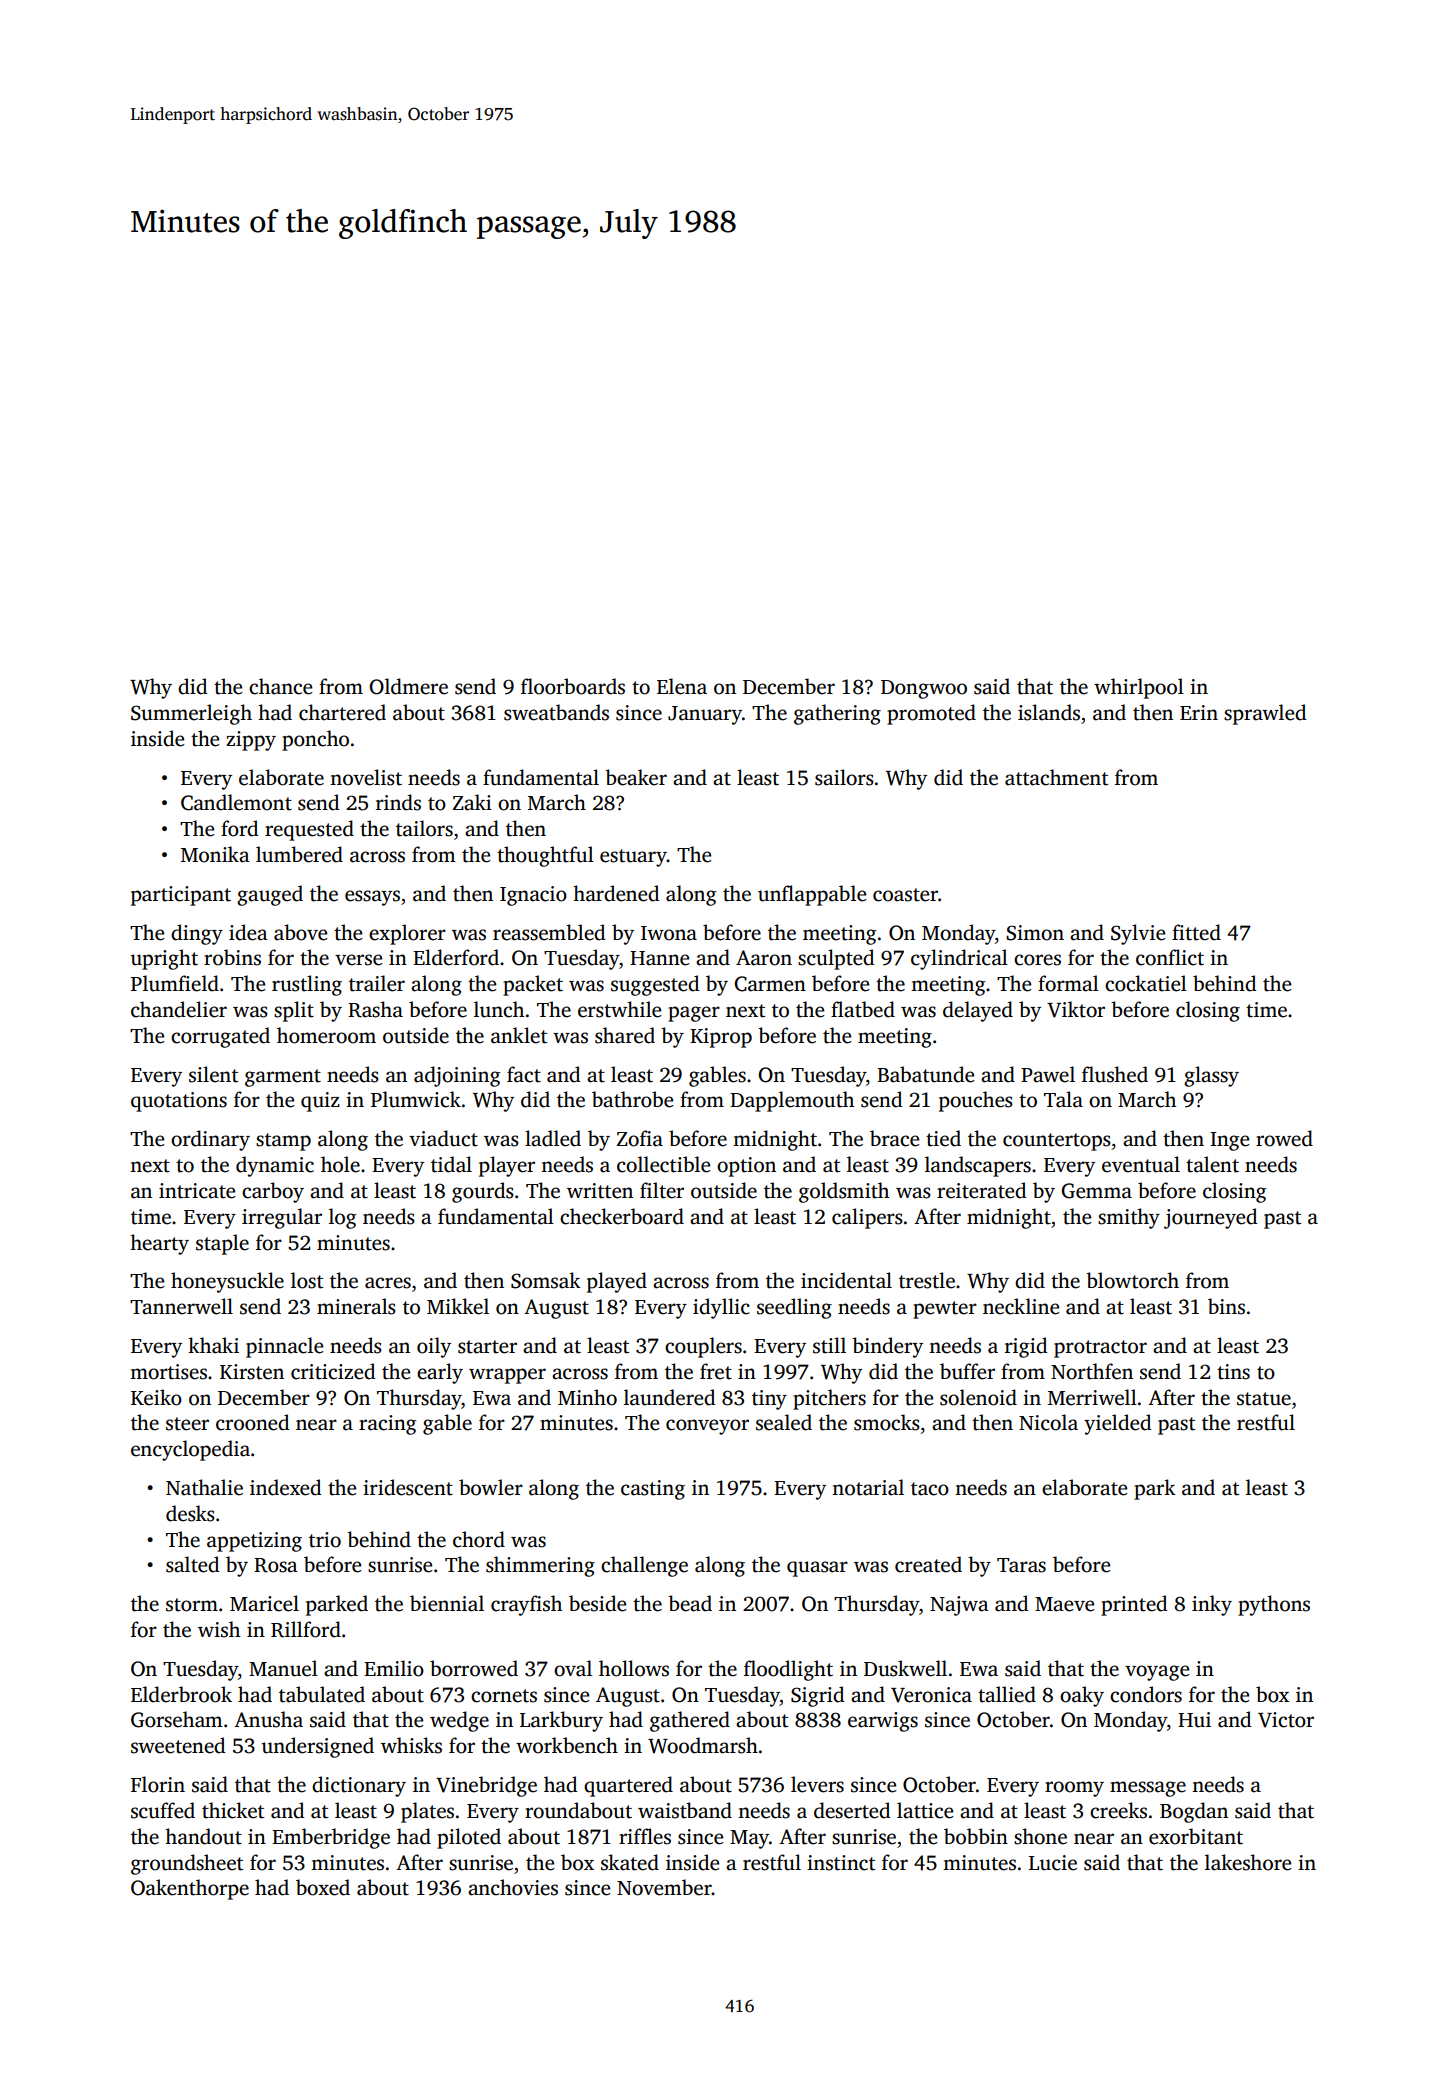  Describe the element at coordinates (252, 1372) in the document. I see `Kirsten` at that location.
